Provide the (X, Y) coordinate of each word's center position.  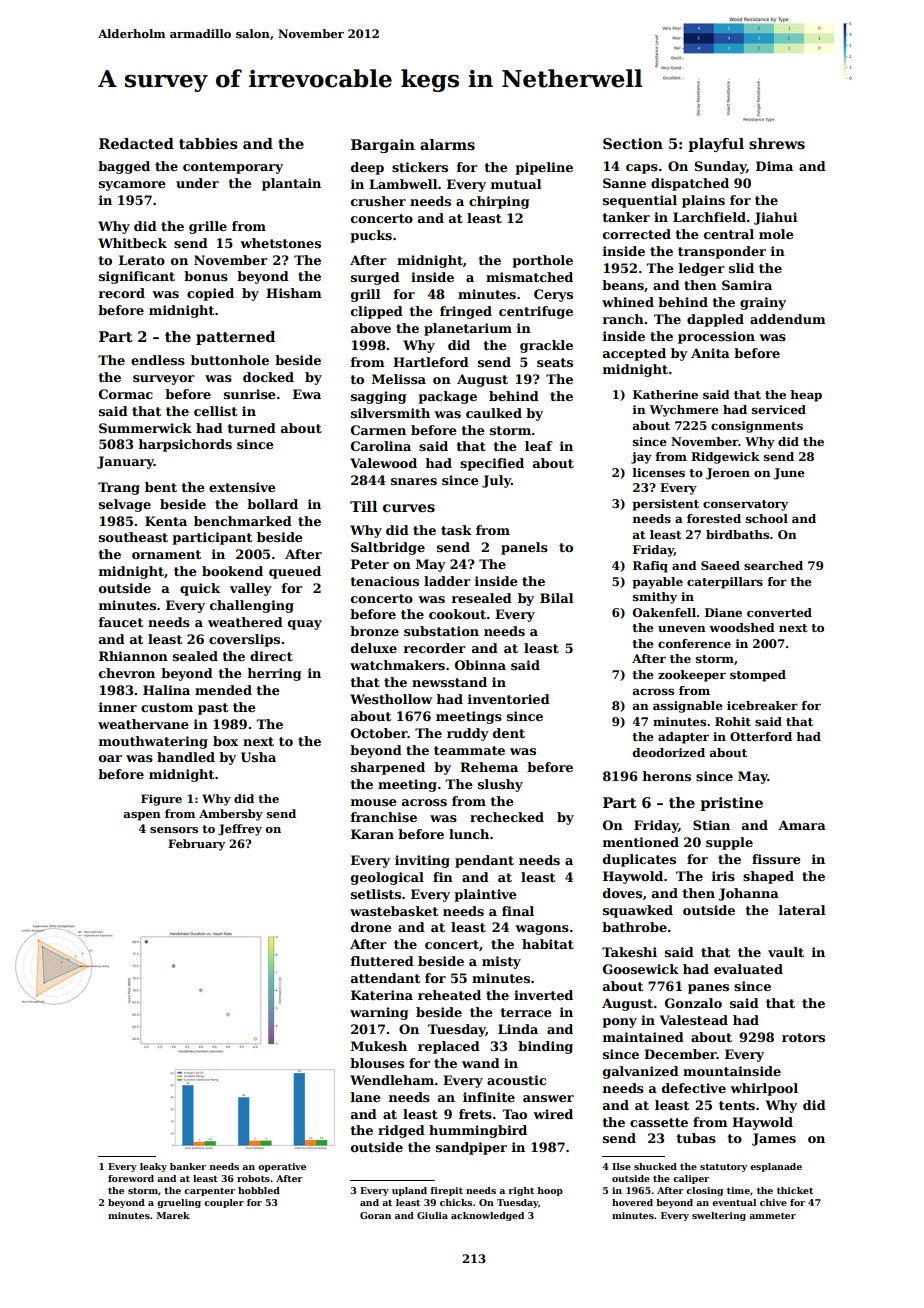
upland (409, 1191)
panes (708, 989)
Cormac (126, 394)
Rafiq (650, 567)
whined (628, 302)
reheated (449, 995)
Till (363, 506)
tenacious (385, 581)
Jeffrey (240, 830)
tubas (696, 1138)
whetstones (280, 243)
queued (295, 572)
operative (282, 1167)
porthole (542, 261)
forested (714, 518)
